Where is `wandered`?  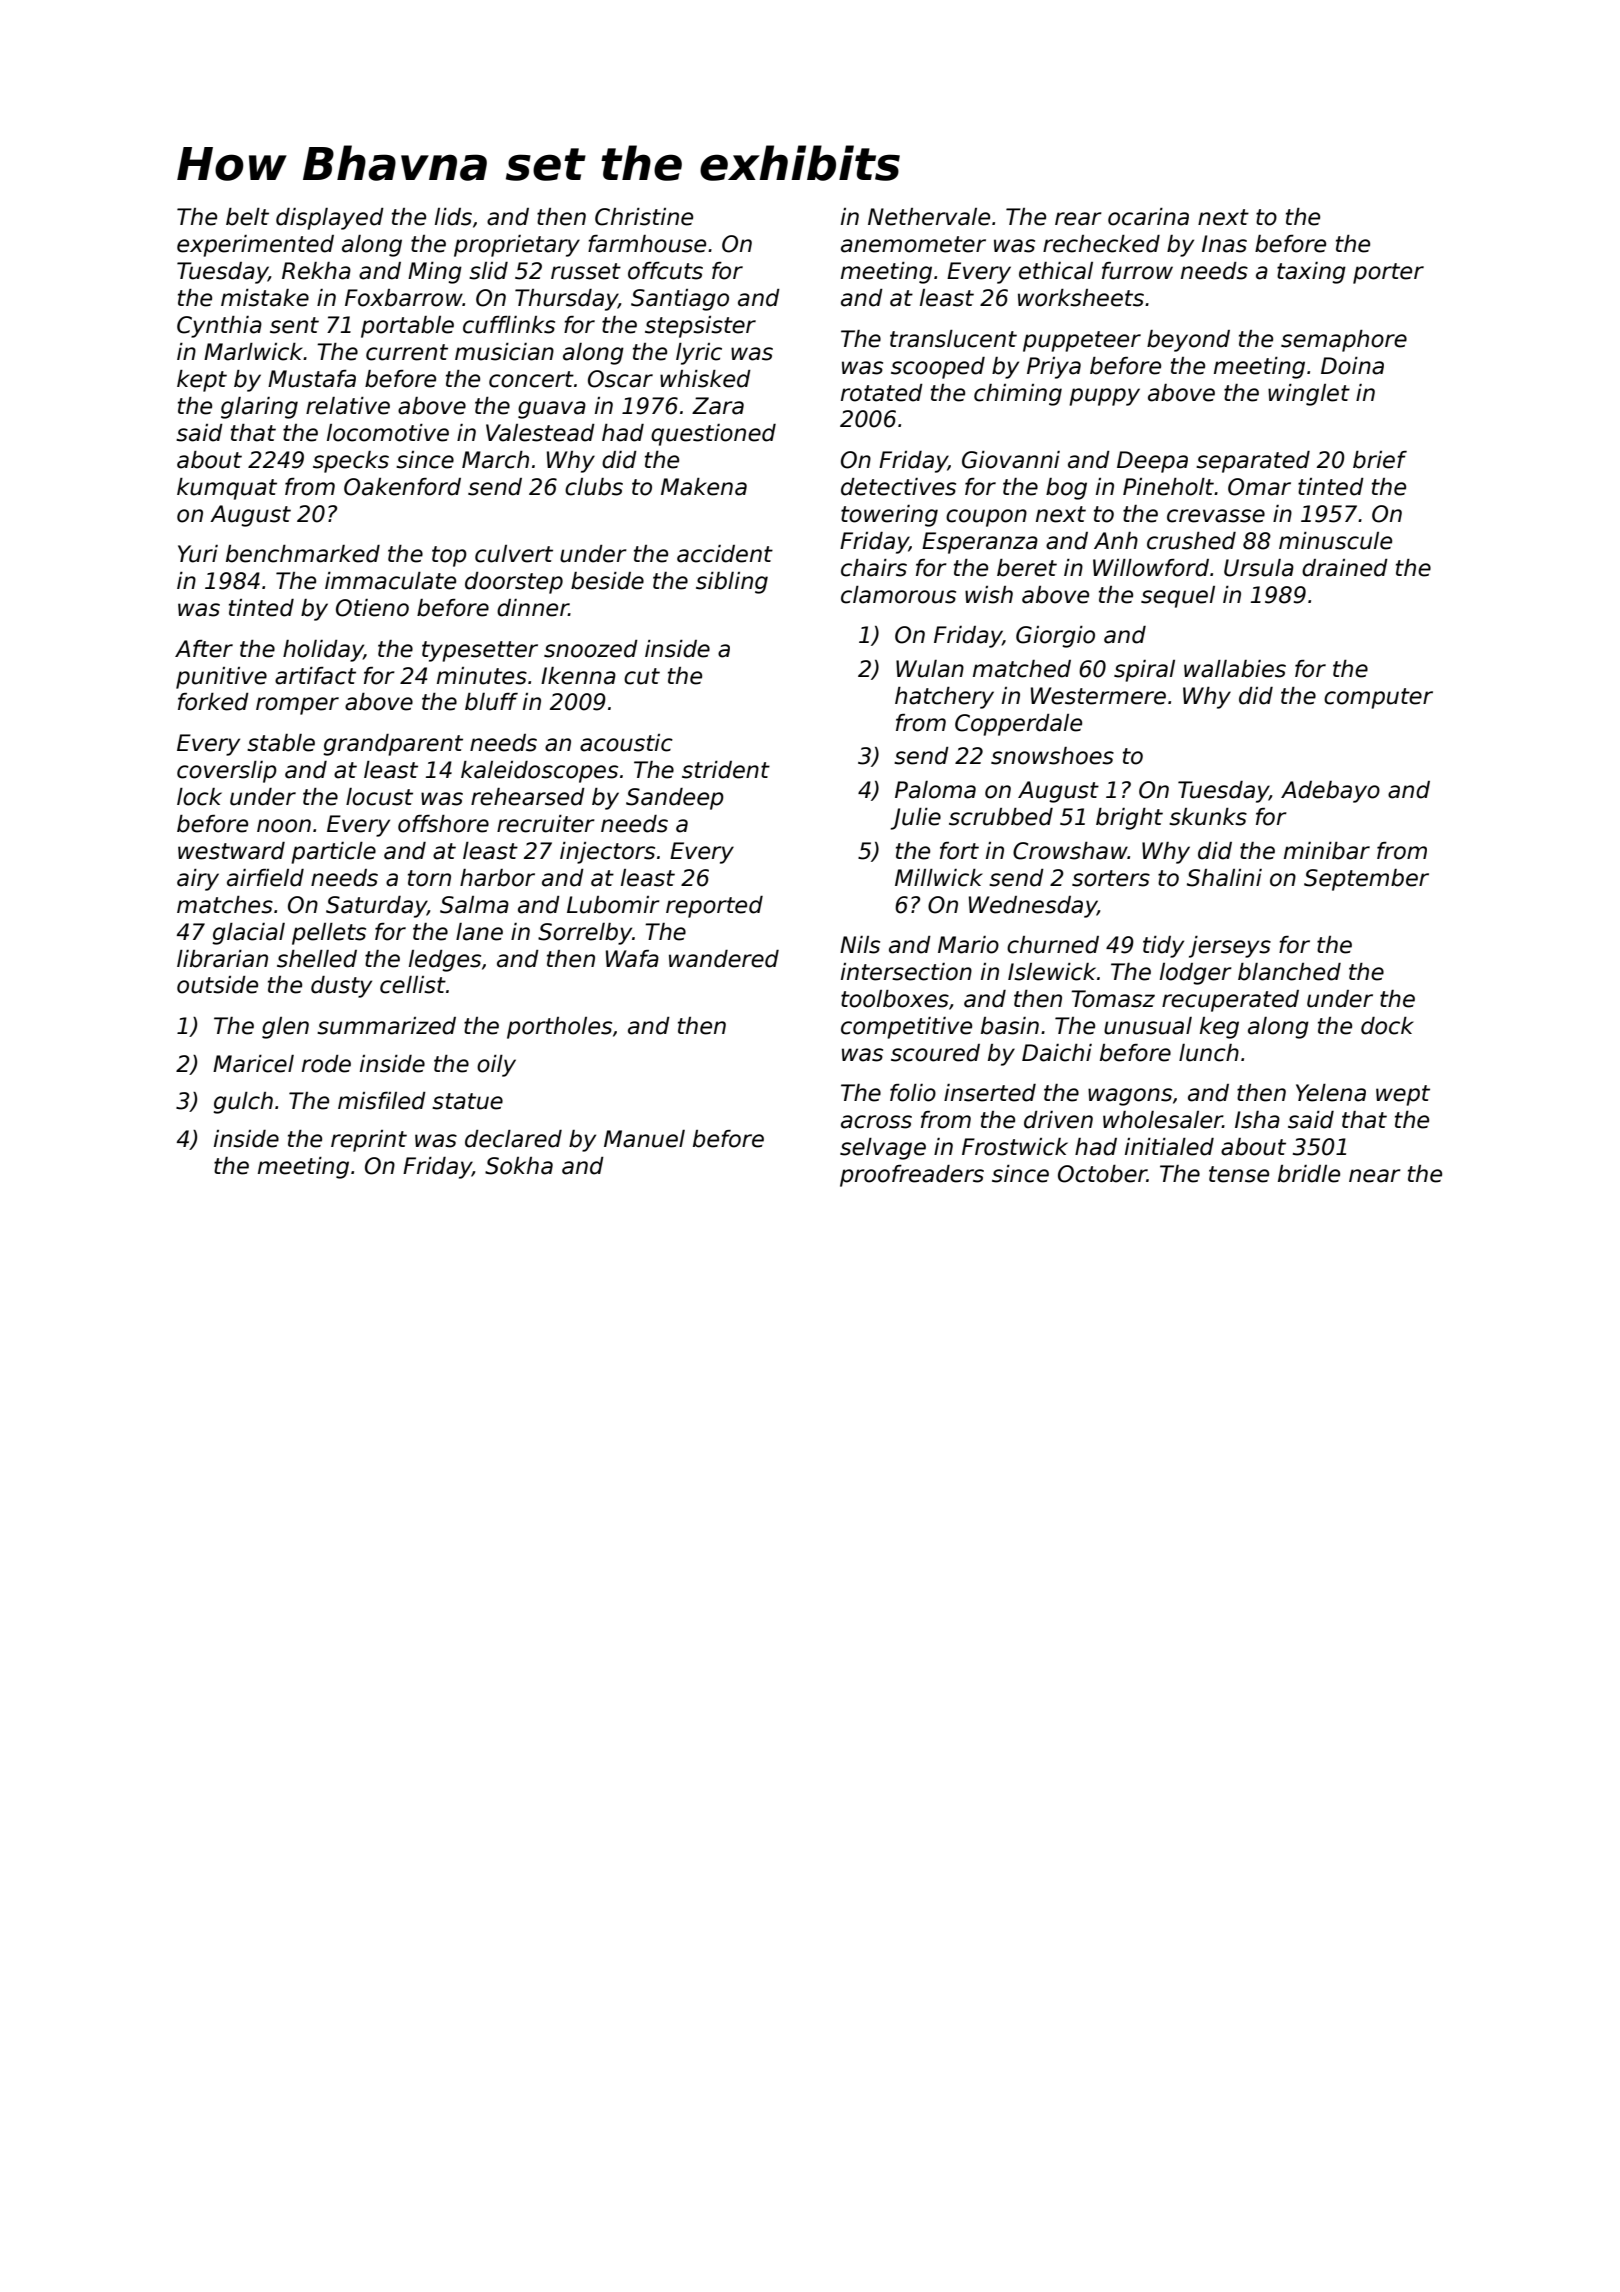
wandered is located at coordinates (724, 959).
